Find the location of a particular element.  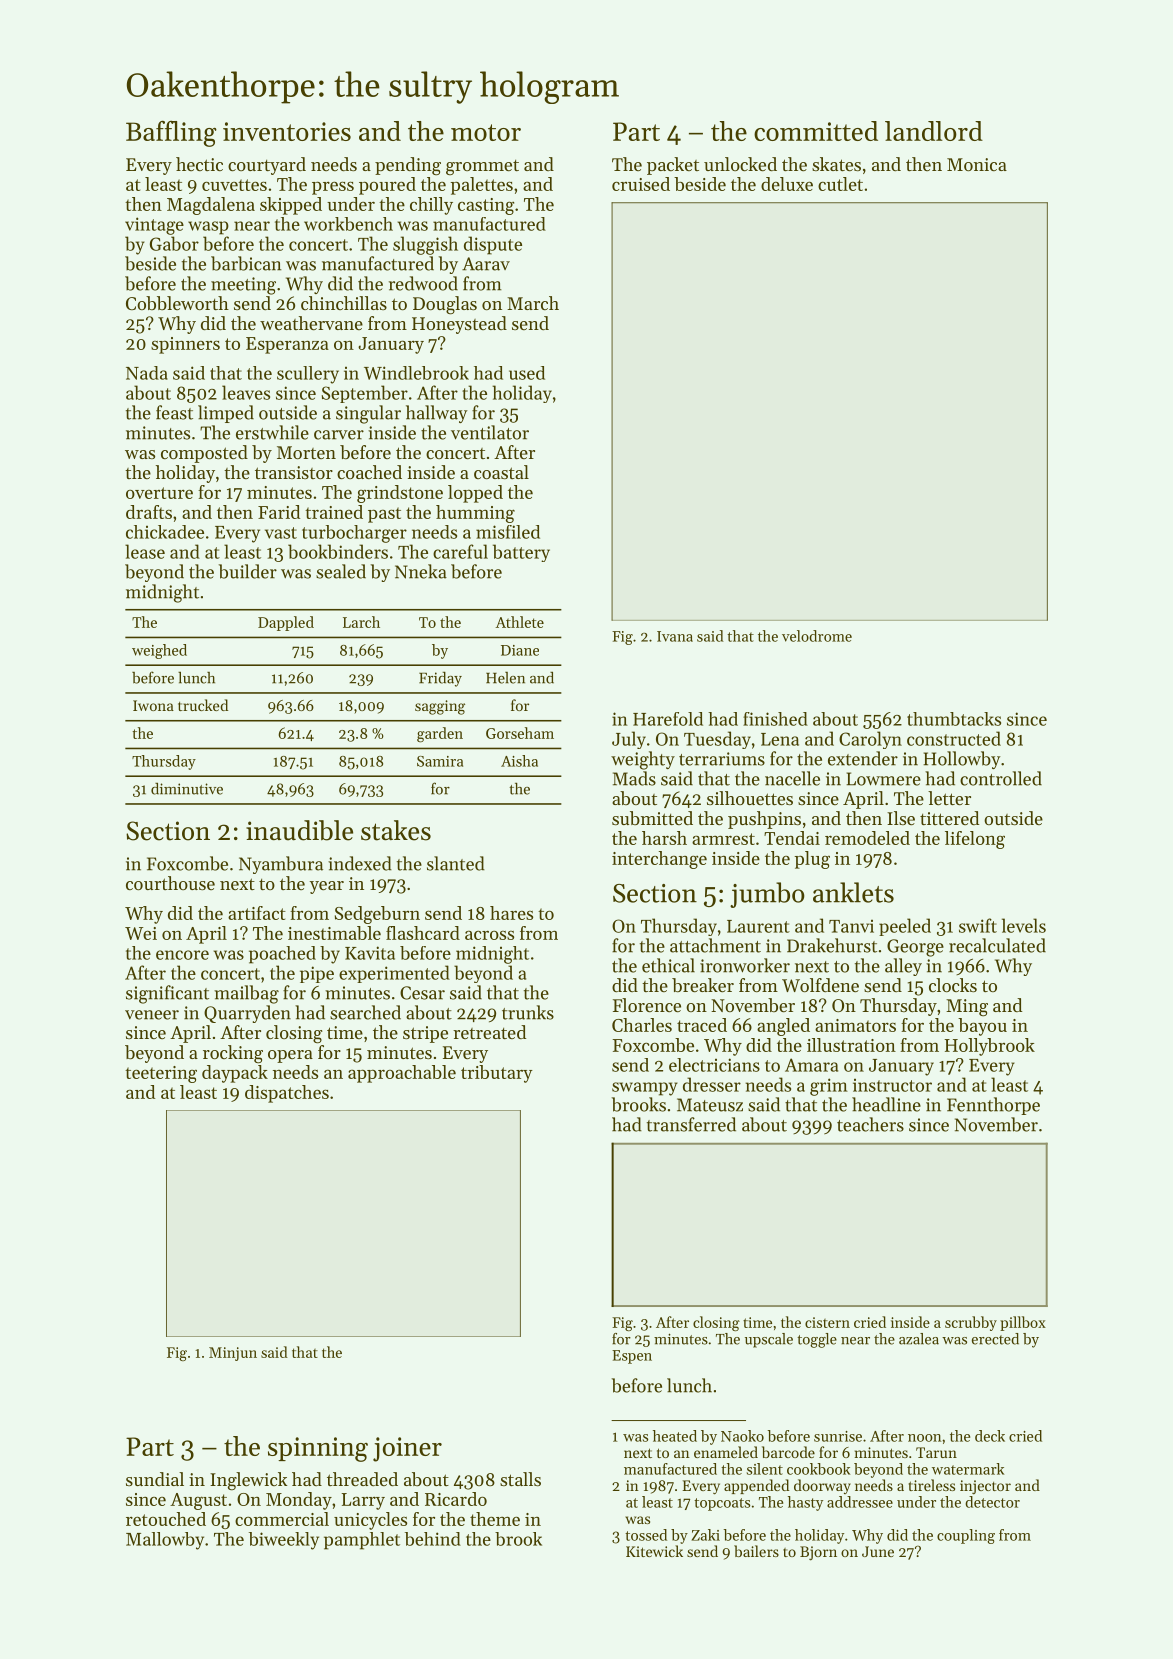

biweekly is located at coordinates (284, 1541).
